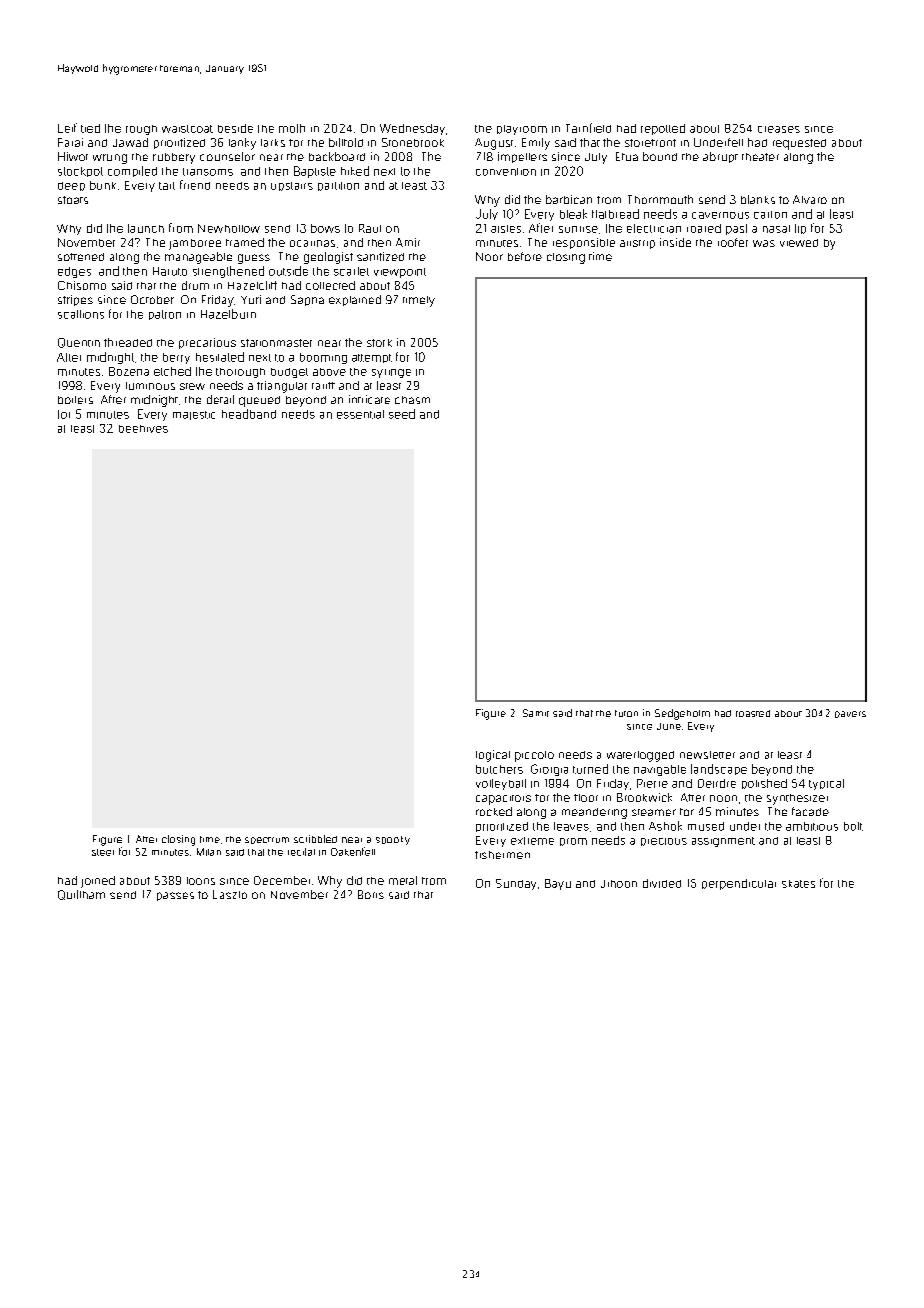 Image resolution: width=924 pixels, height=1308 pixels. What do you see at coordinates (779, 129) in the screenshot?
I see `creases` at bounding box center [779, 129].
